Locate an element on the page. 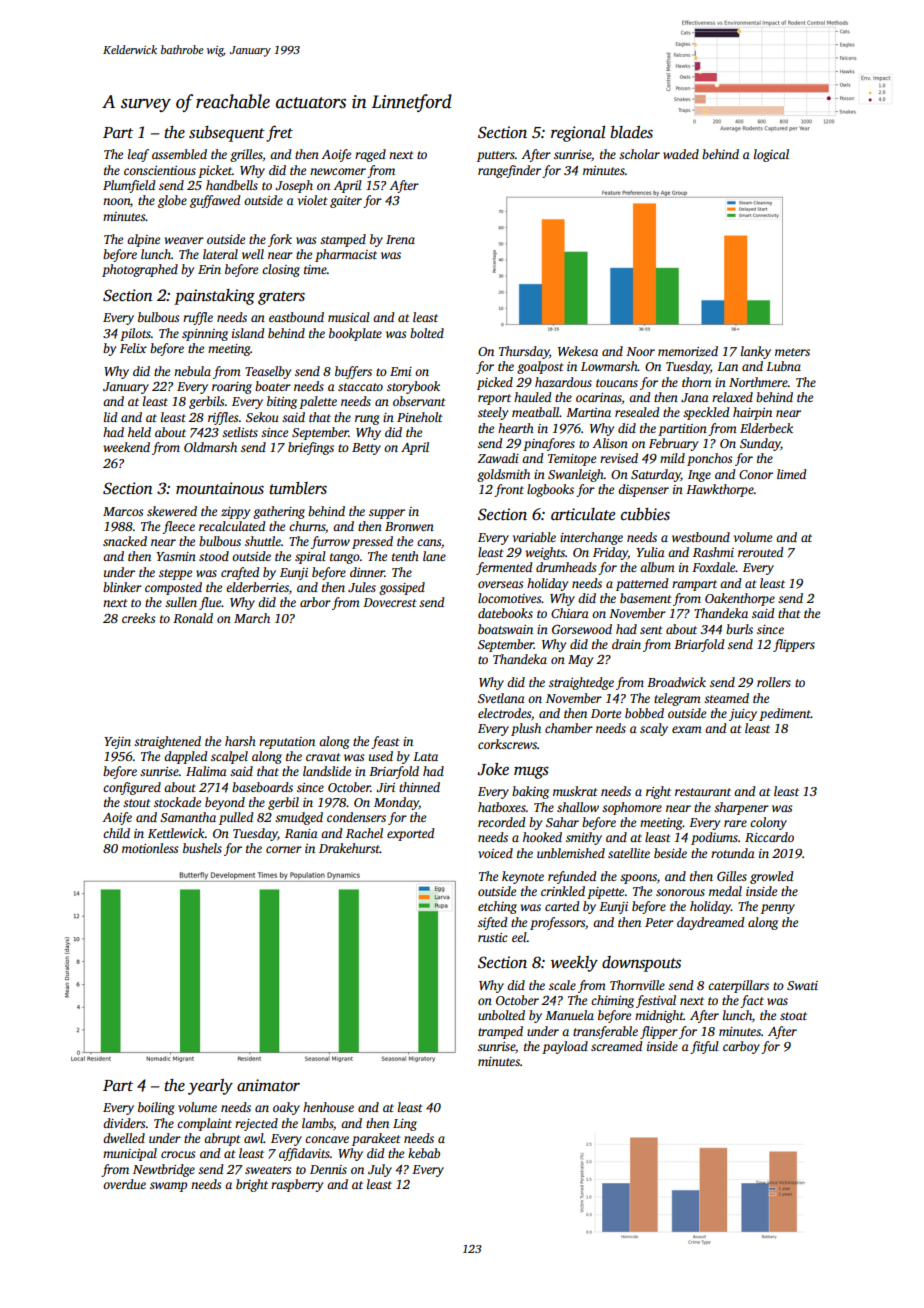 This document has width=924, height=1308. Alison is located at coordinates (610, 443).
